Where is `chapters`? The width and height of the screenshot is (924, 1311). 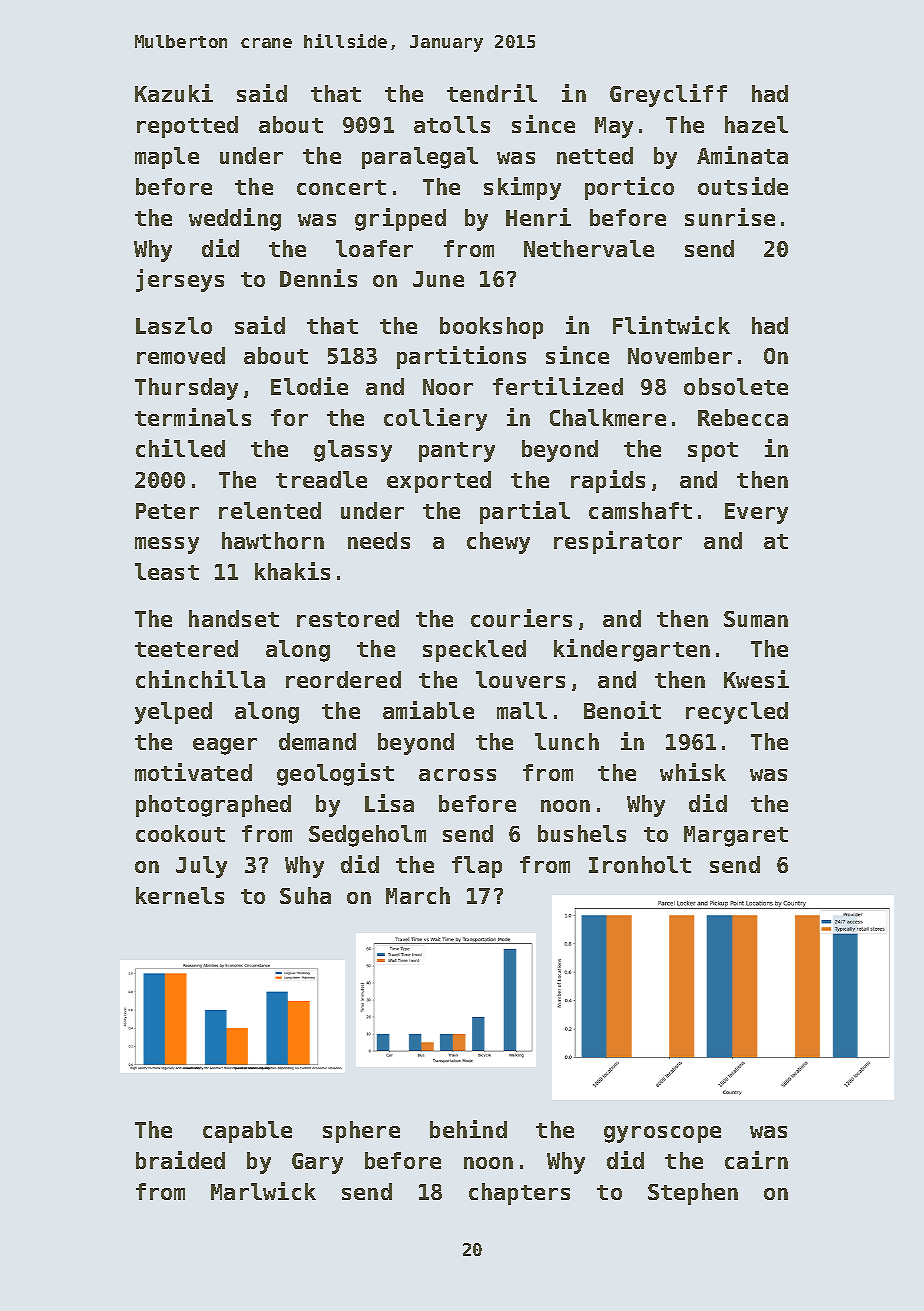
chapters is located at coordinates (519, 1194).
